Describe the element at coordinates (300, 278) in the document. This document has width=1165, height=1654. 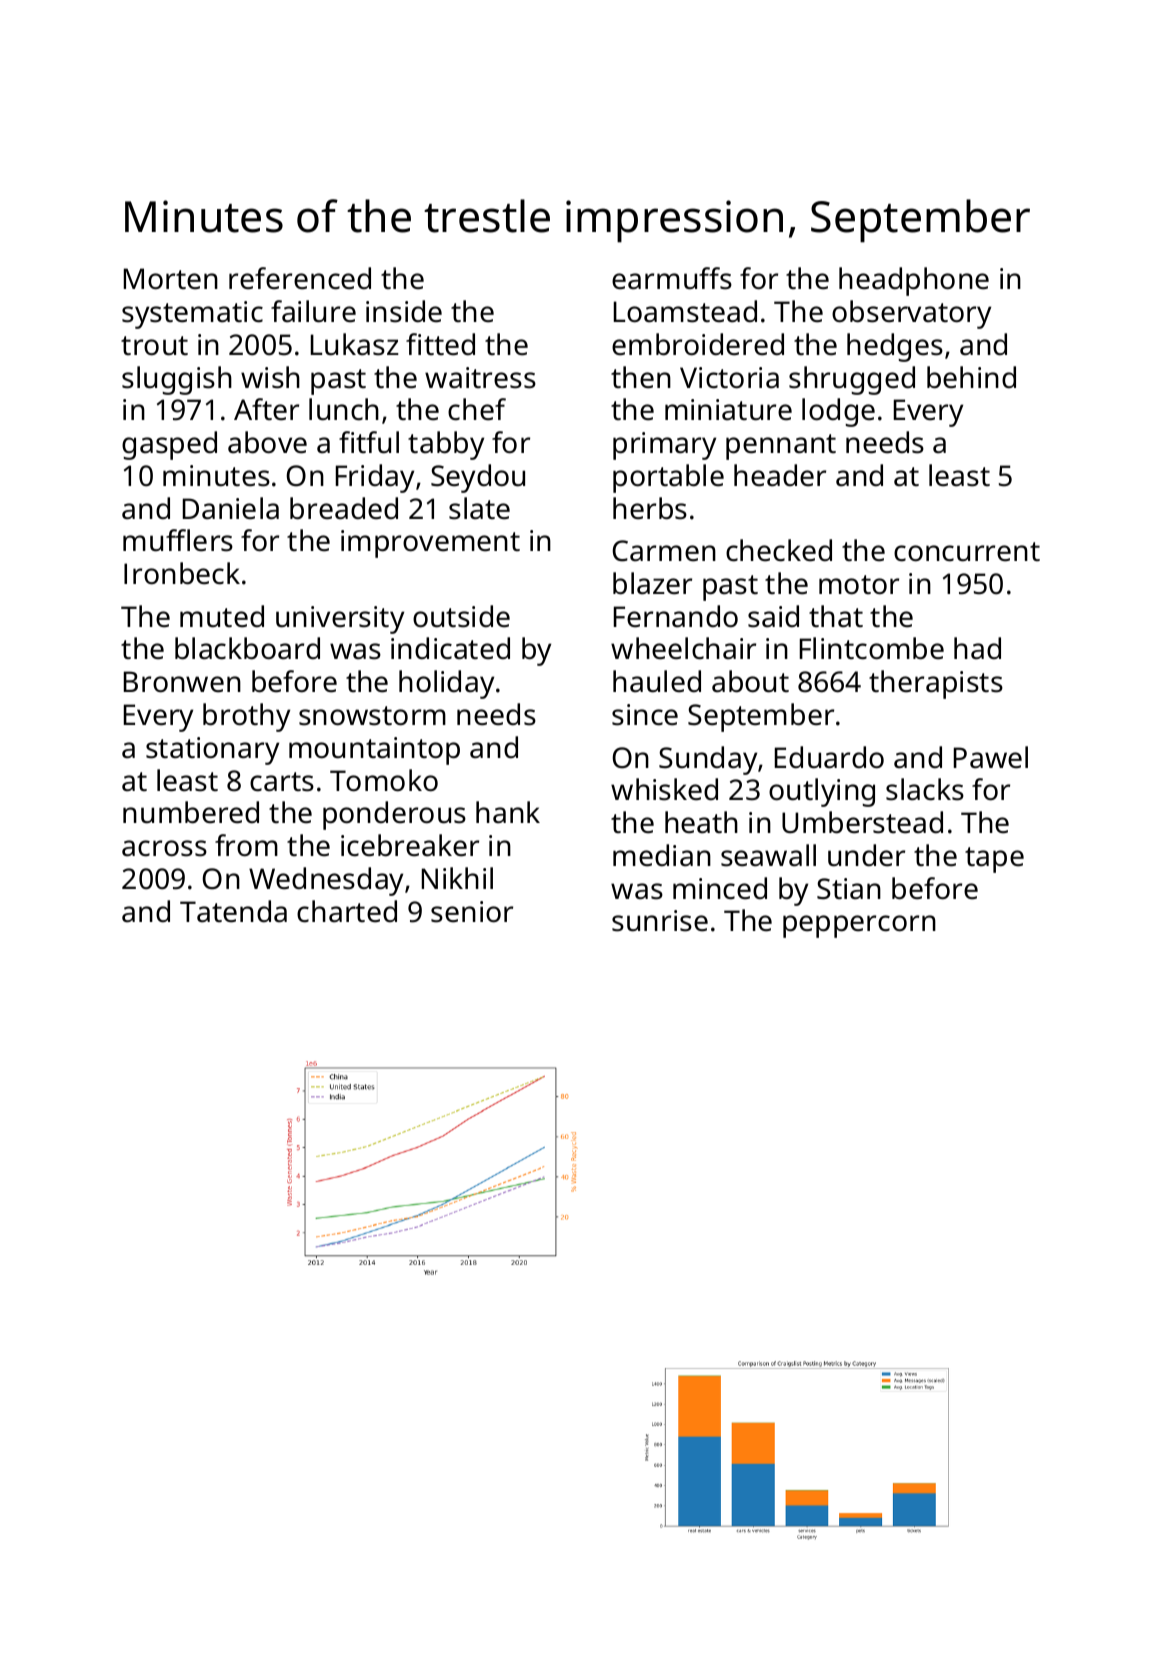
I see `referenced` at that location.
